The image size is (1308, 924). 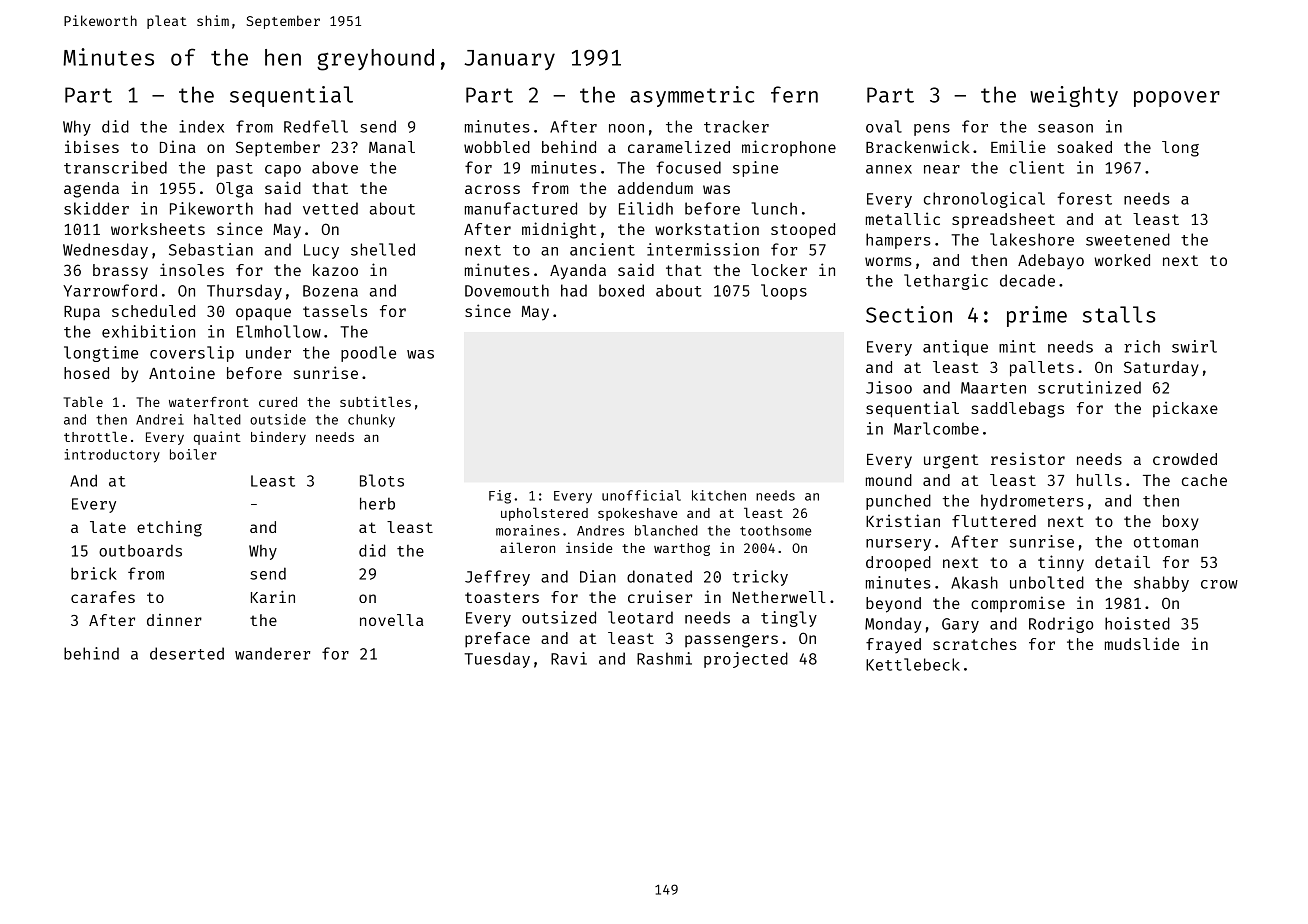 I want to click on boxy, so click(x=1181, y=523).
